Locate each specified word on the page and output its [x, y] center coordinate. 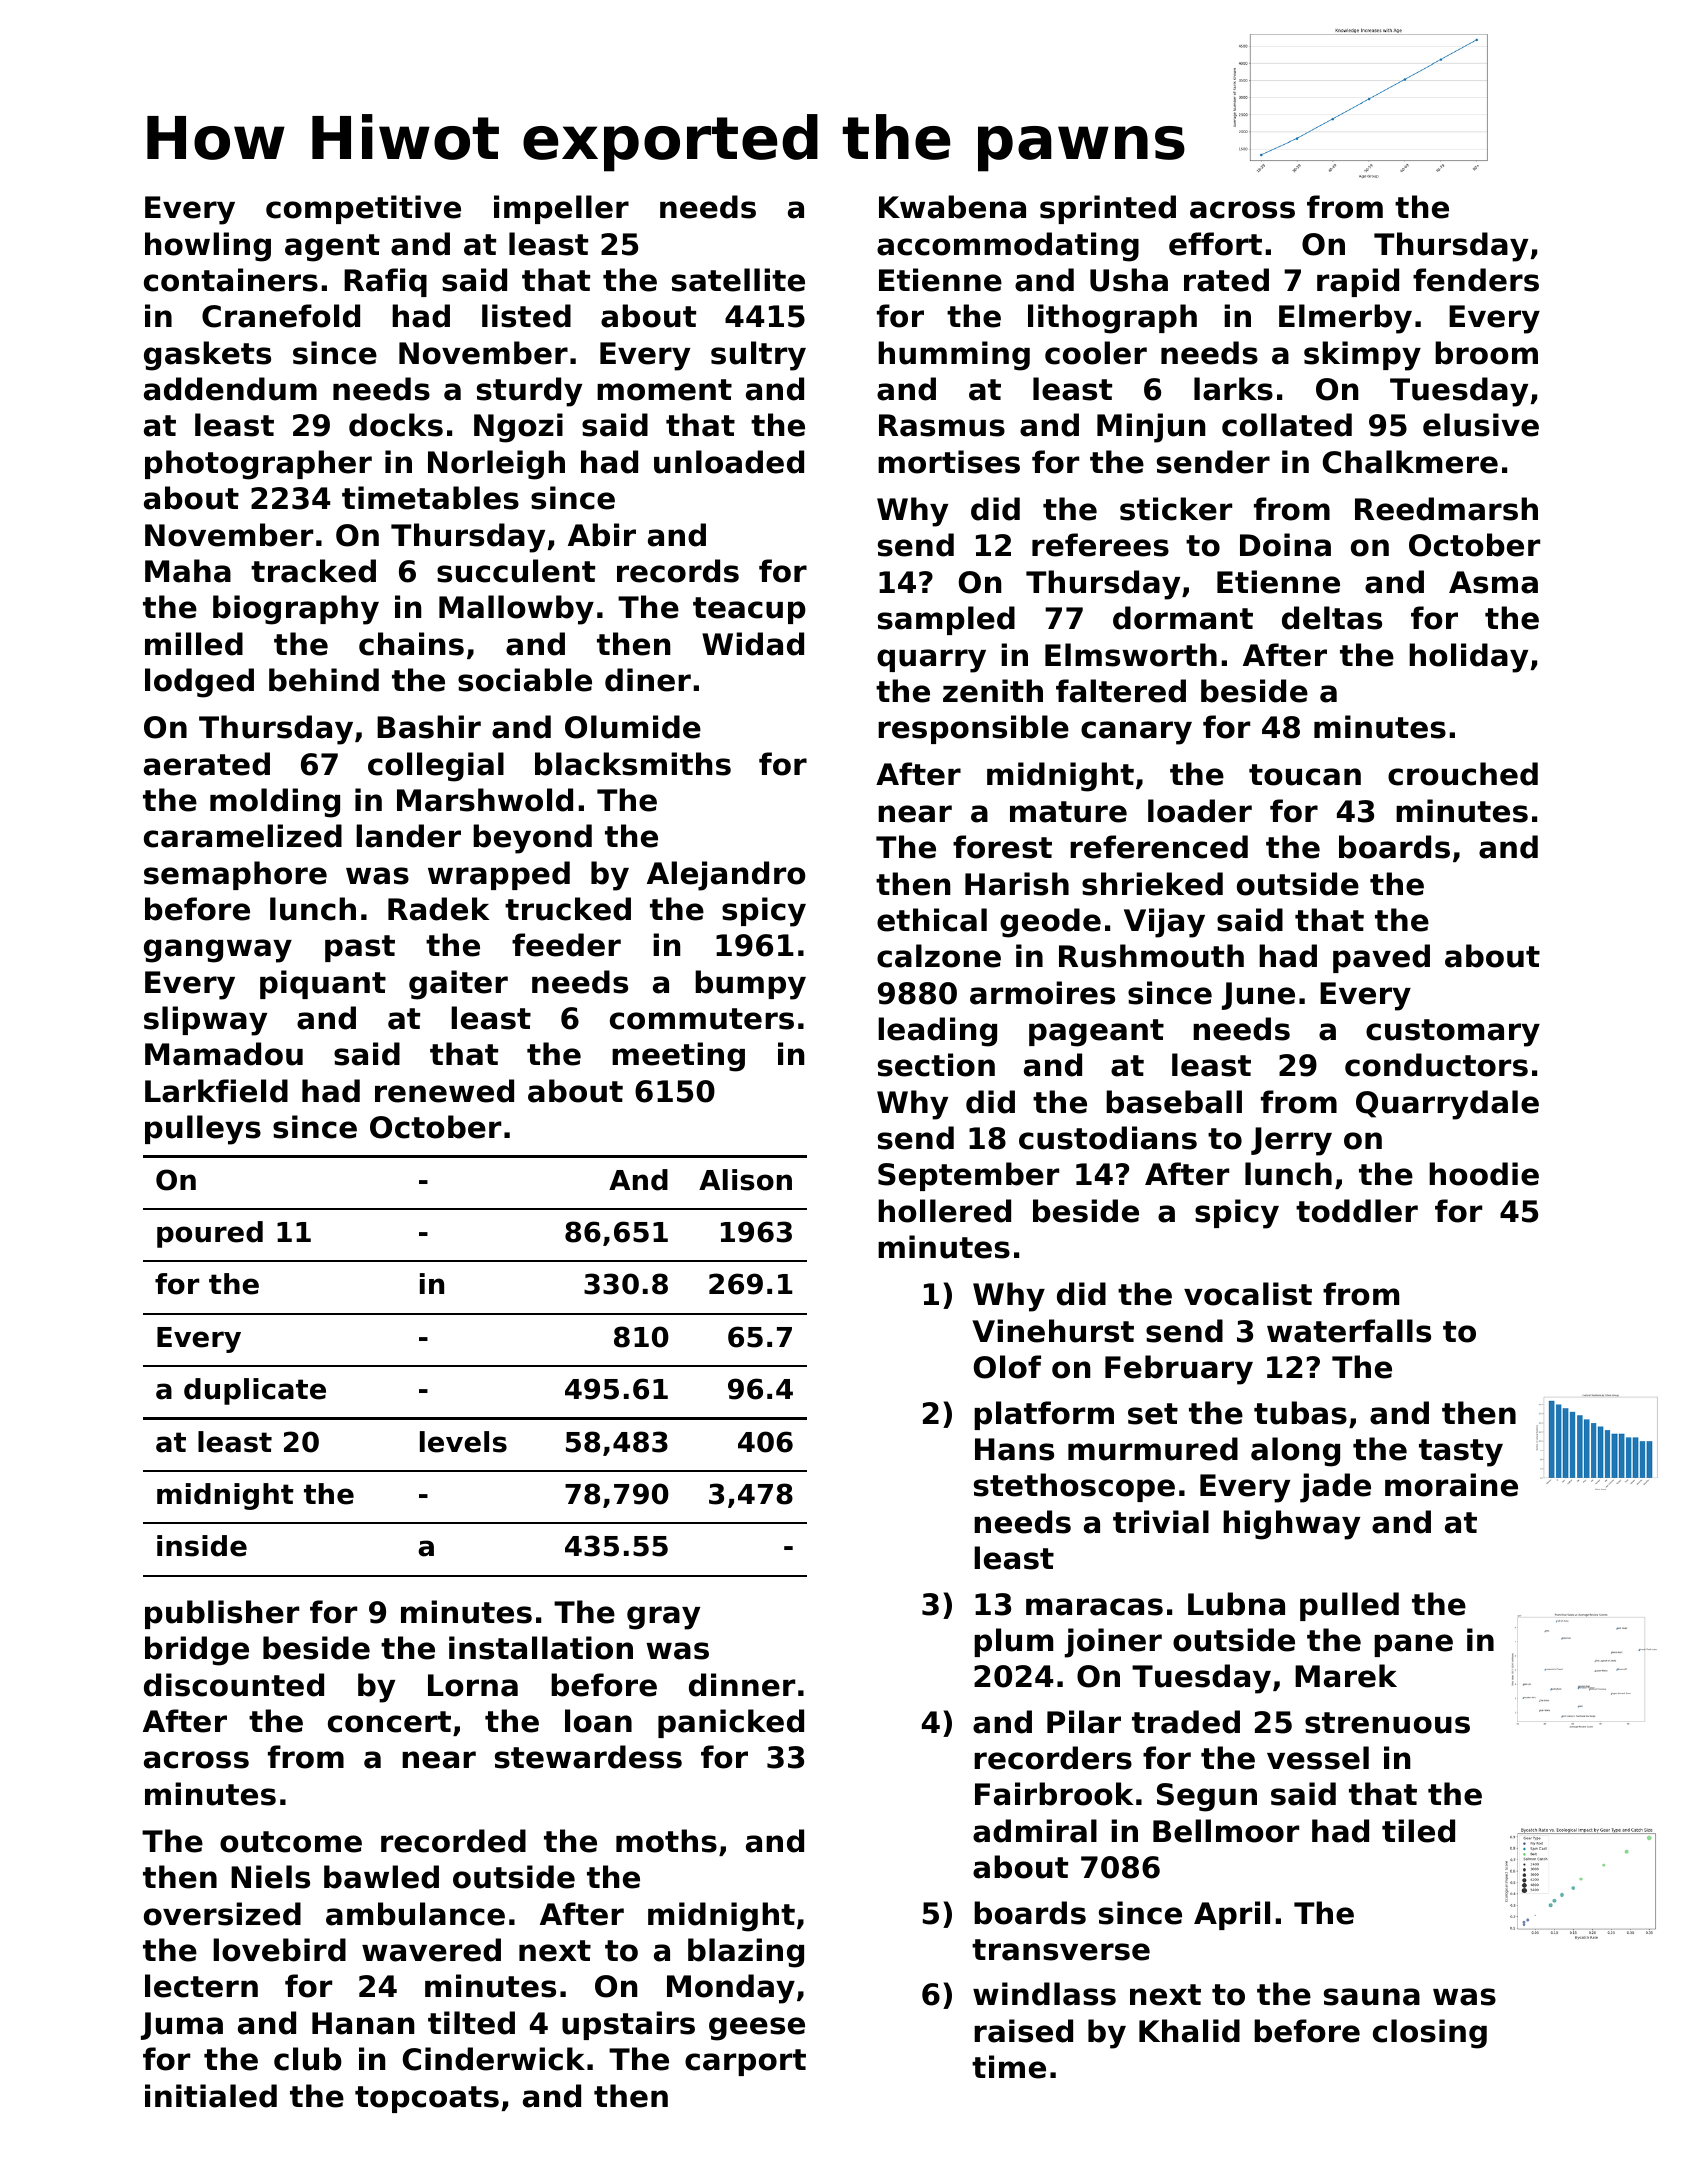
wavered [431, 1950]
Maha [188, 571]
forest [1002, 847]
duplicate [255, 1391]
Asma [1493, 582]
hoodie [1484, 1174]
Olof [1007, 1367]
